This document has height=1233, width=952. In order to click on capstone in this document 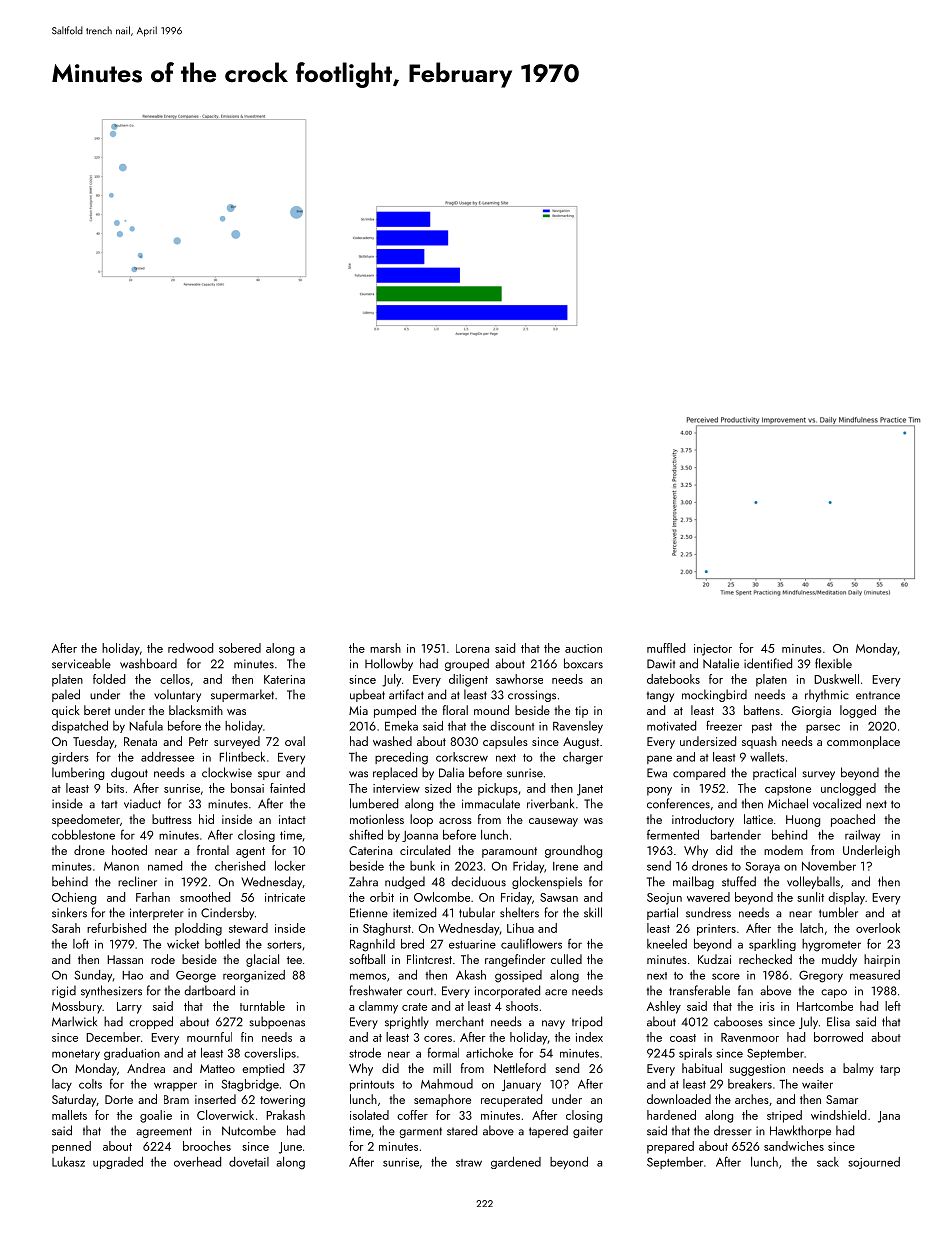, I will do `click(788, 790)`.
